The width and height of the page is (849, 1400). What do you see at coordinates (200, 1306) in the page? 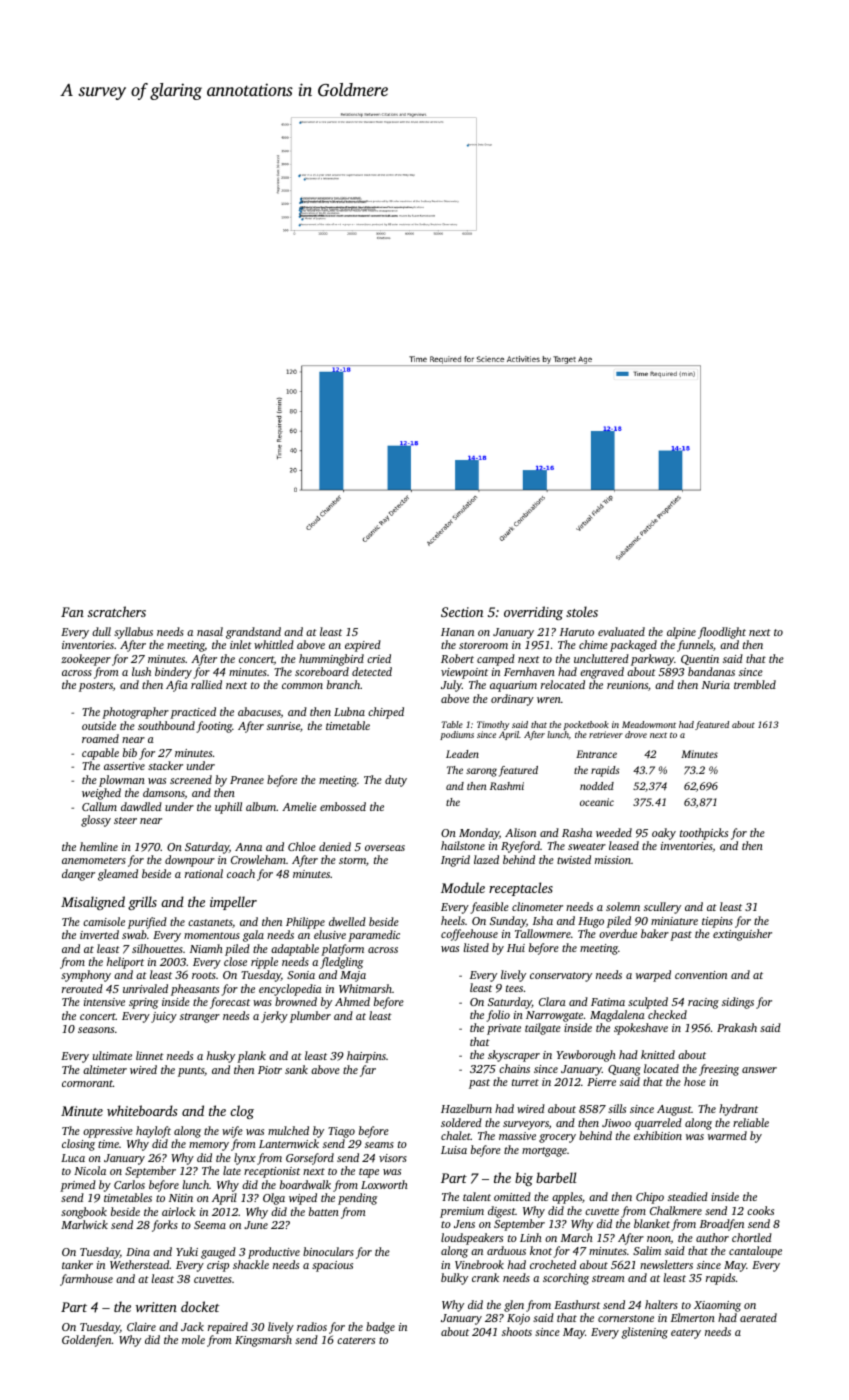
I see `docket` at bounding box center [200, 1306].
